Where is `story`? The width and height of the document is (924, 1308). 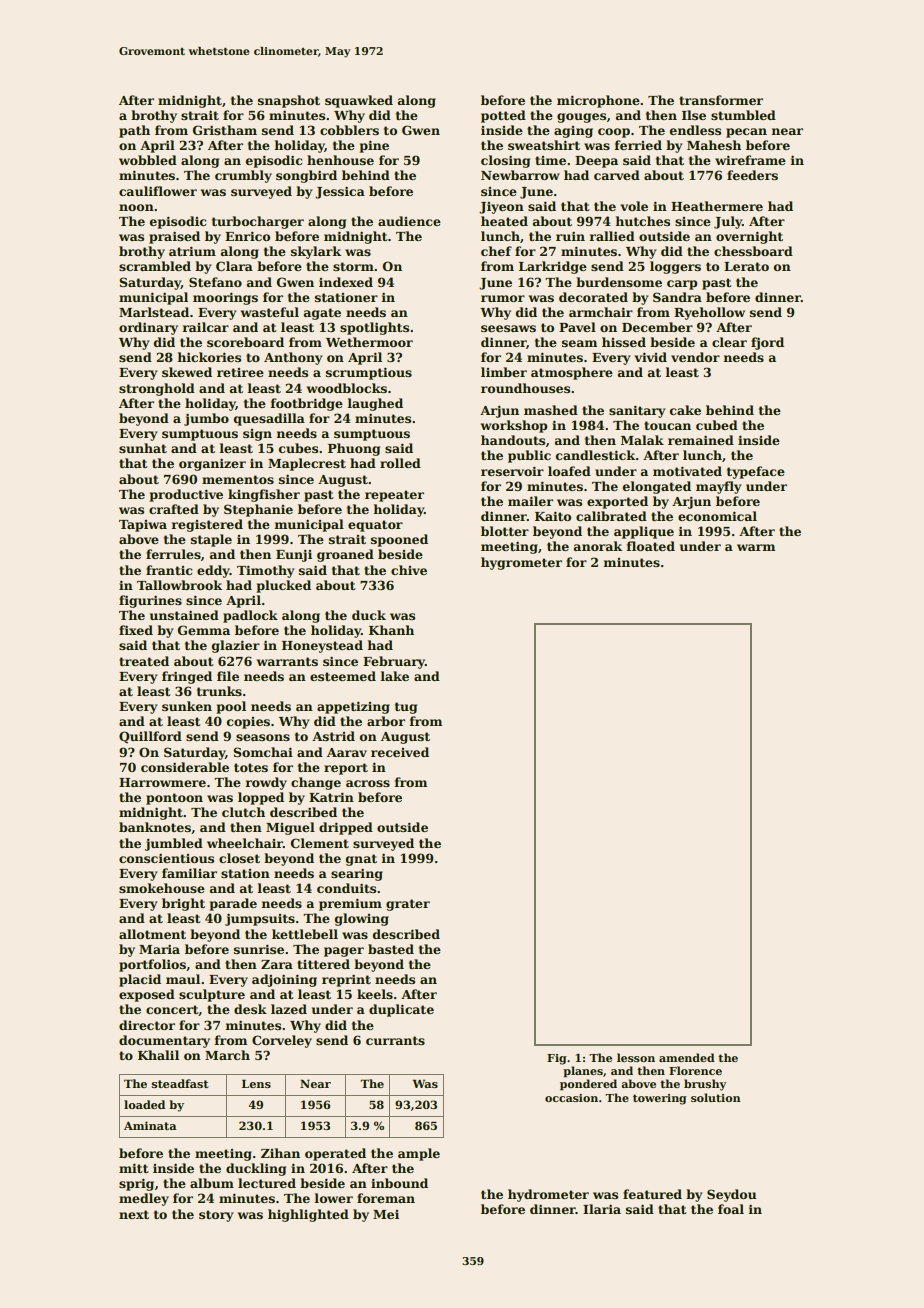
story is located at coordinates (216, 1216).
